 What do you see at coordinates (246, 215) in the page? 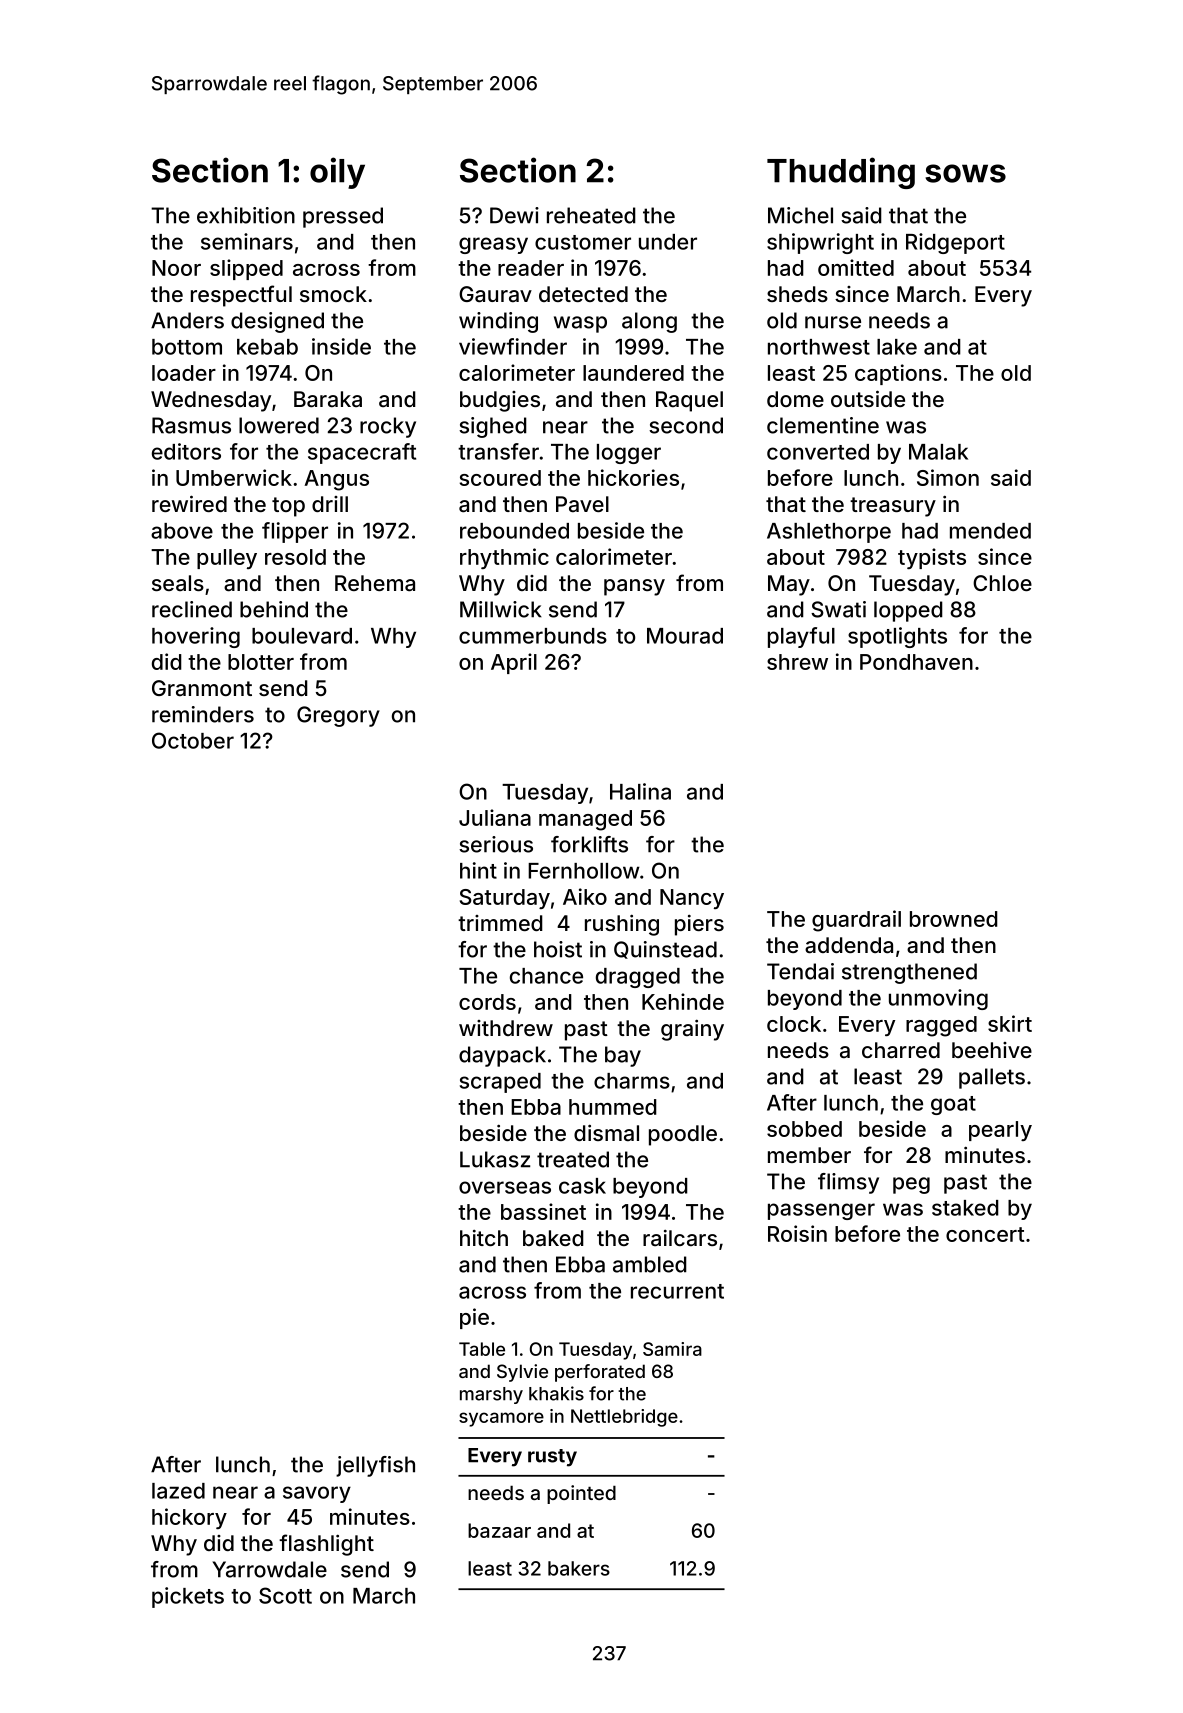
I see `exhibition` at bounding box center [246, 215].
